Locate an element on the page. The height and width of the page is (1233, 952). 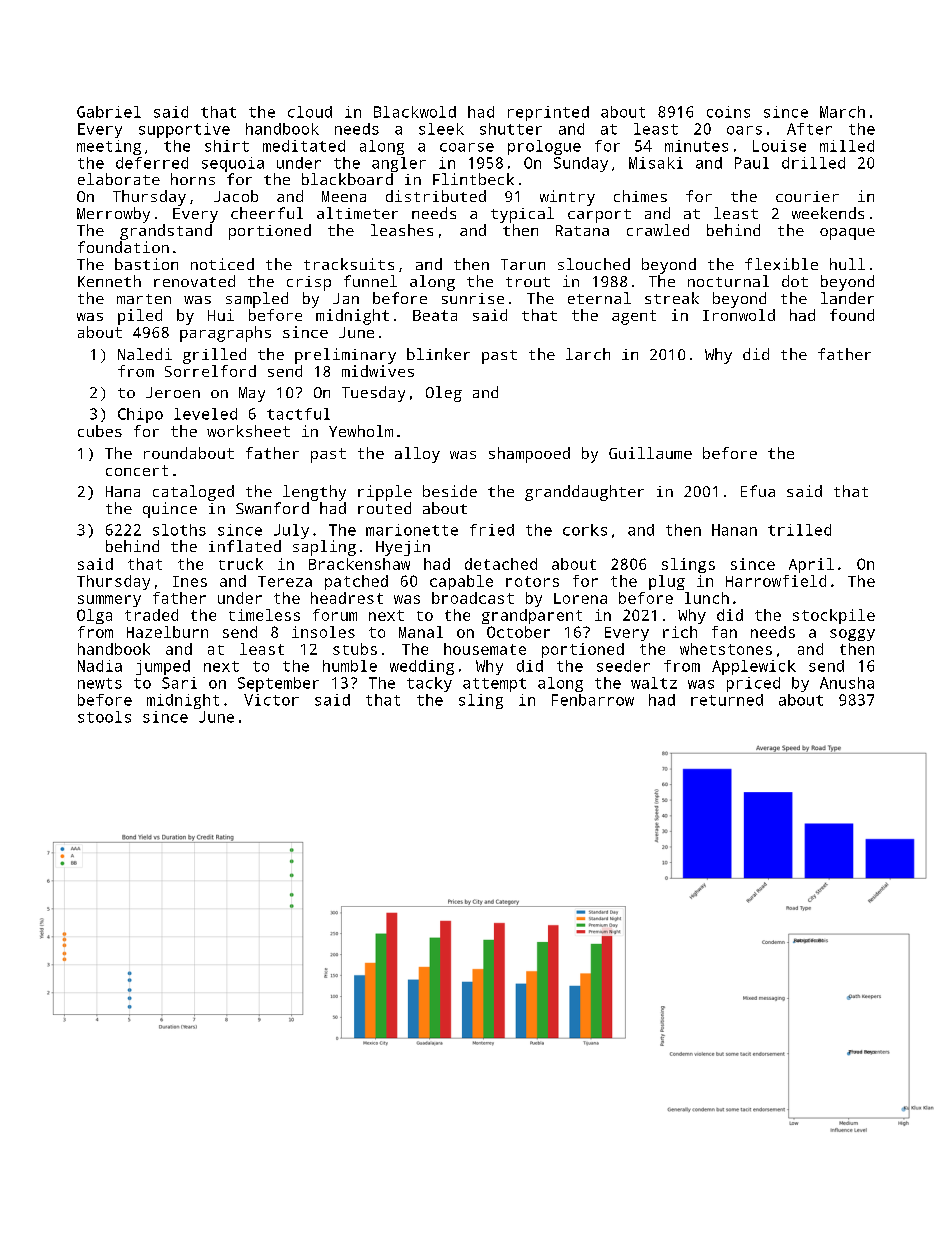
coins is located at coordinates (728, 112).
